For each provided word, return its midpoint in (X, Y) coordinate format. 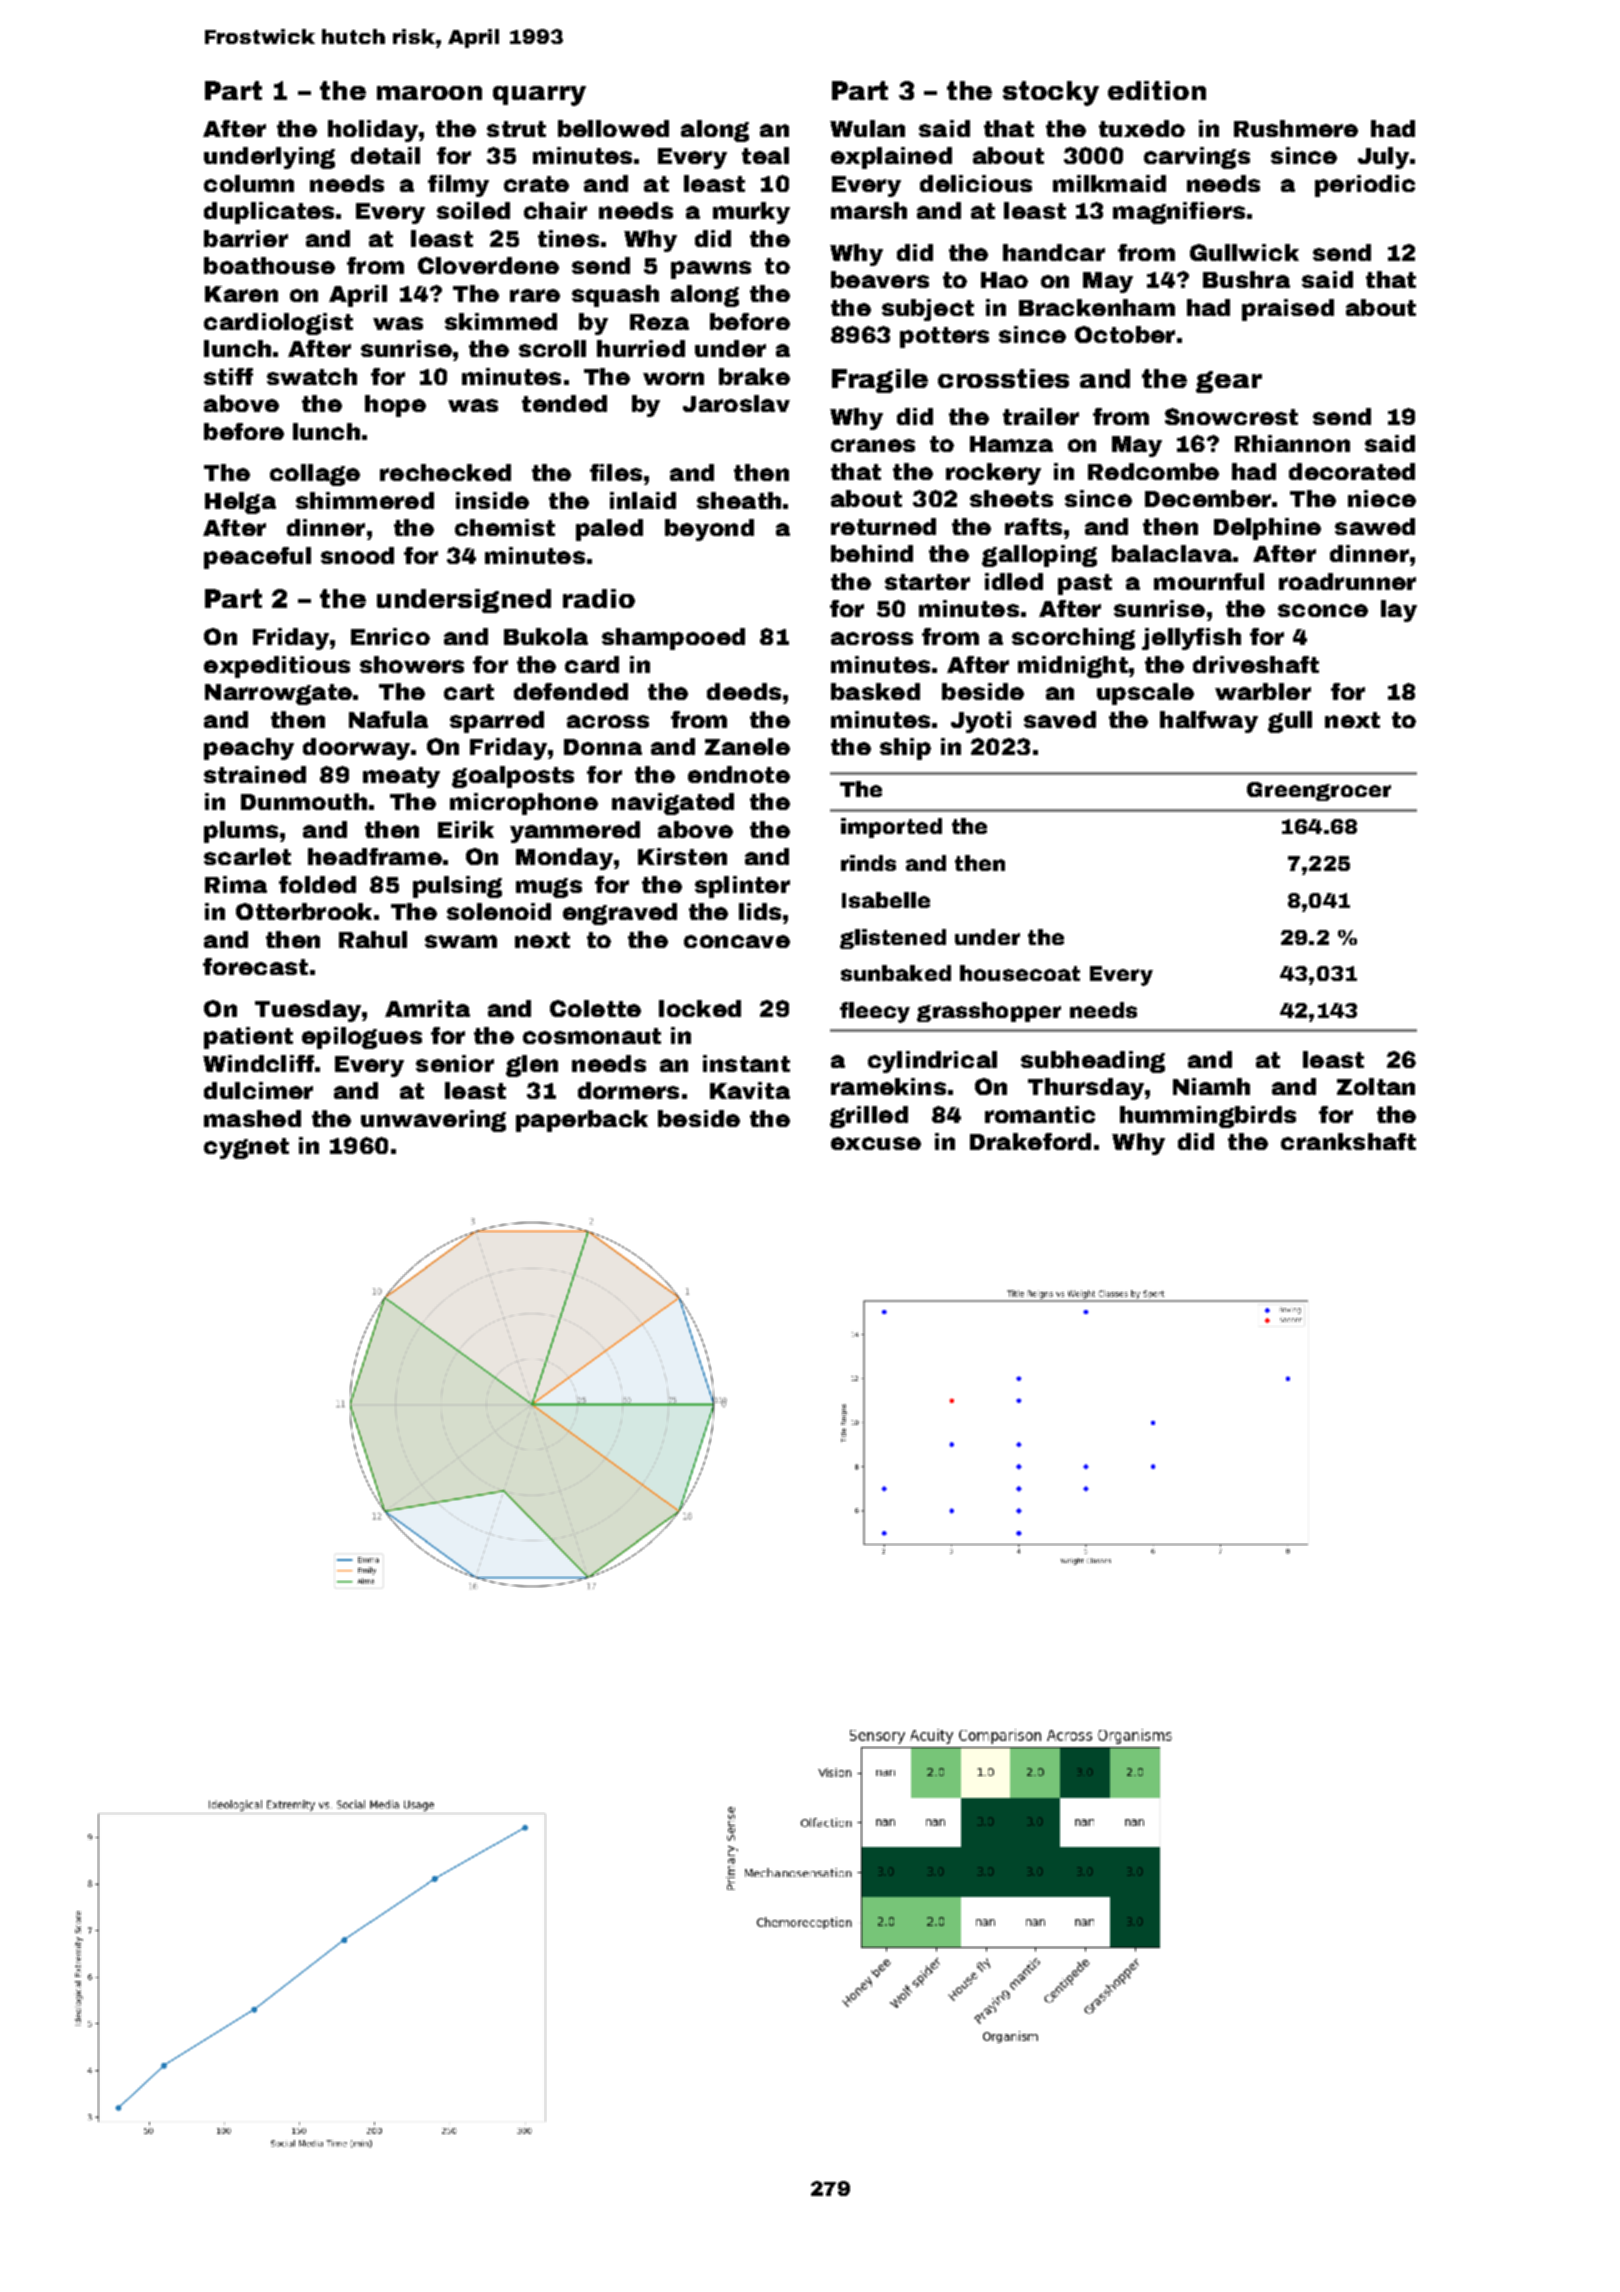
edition (1157, 90)
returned (883, 526)
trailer (1041, 416)
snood (357, 555)
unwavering (433, 1121)
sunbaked (896, 973)
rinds (868, 863)
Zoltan (1376, 1086)
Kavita (750, 1090)
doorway (356, 749)
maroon (429, 93)
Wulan (867, 128)
